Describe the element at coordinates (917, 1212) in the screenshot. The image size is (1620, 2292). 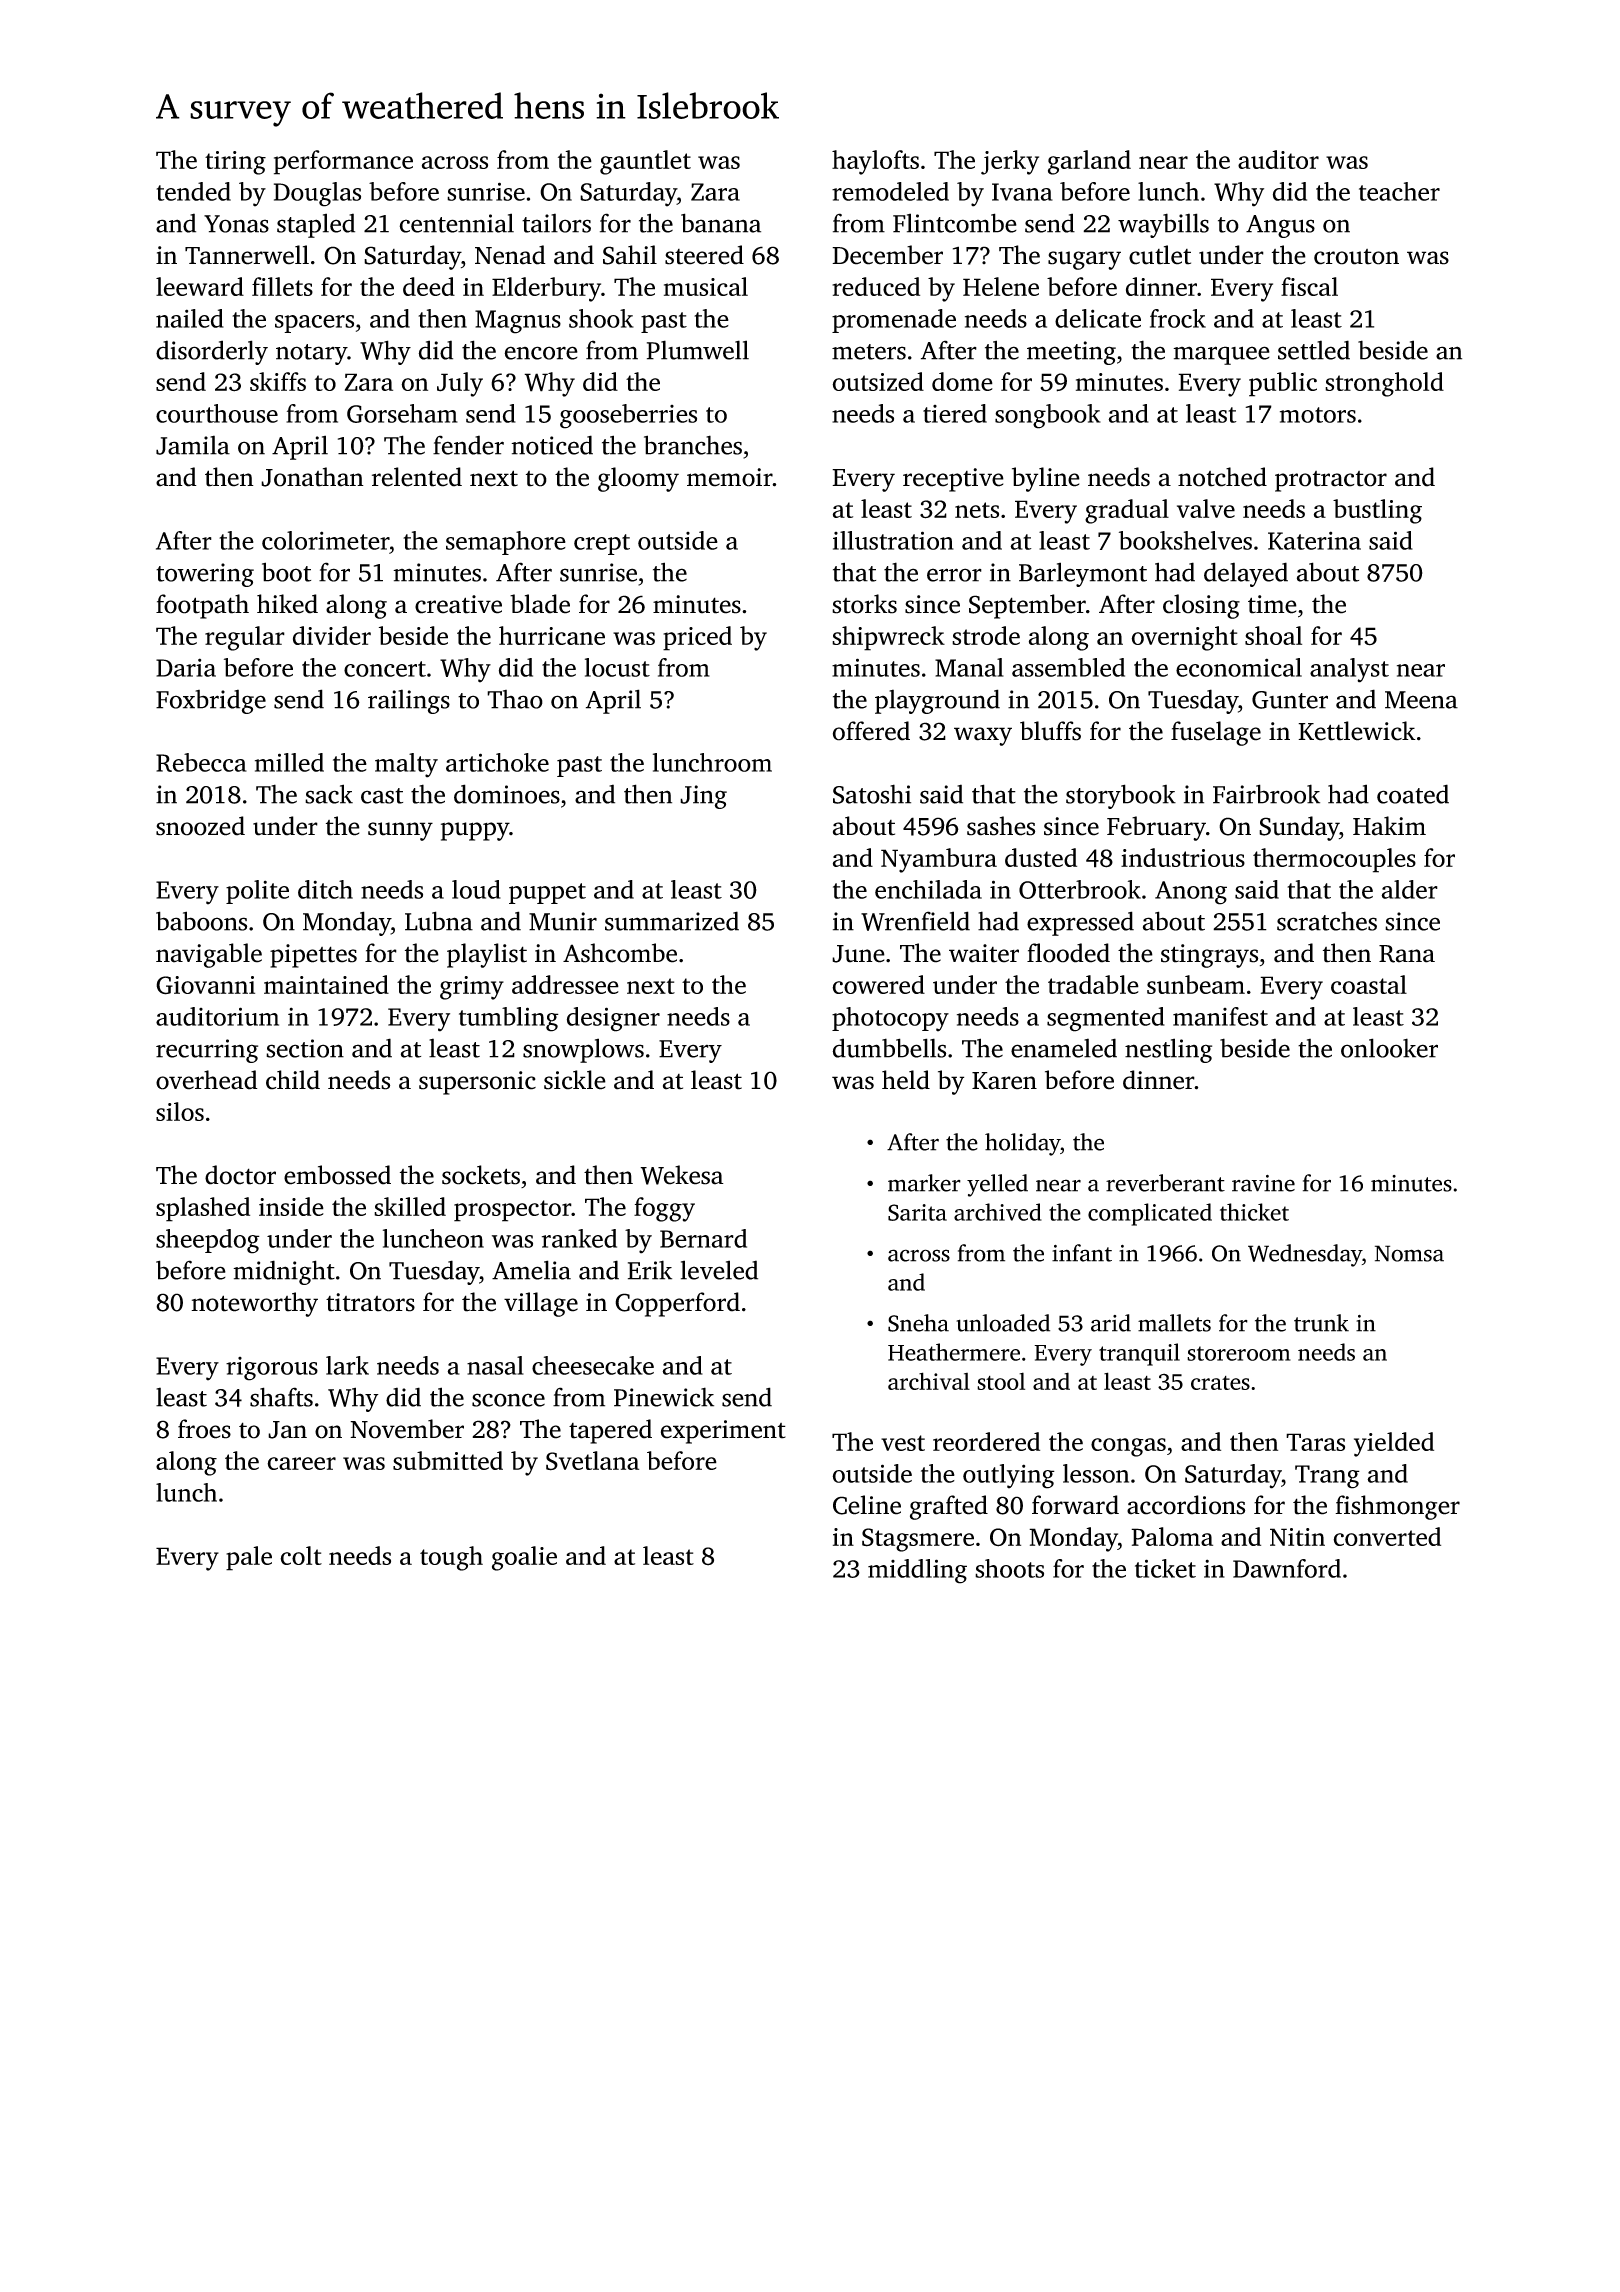
I see `Sarita` at that location.
